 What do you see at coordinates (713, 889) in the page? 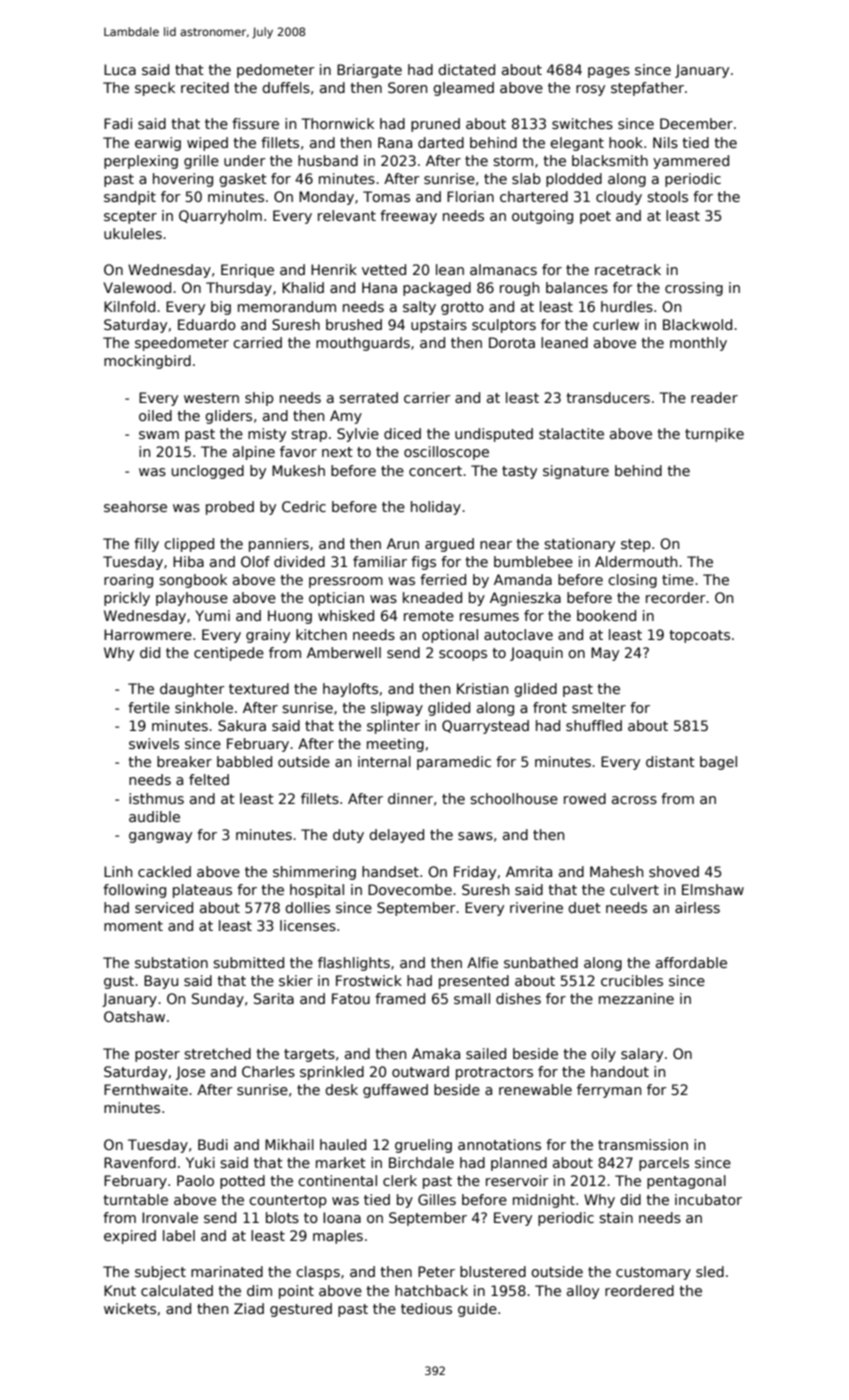
I see `Elmshaw` at bounding box center [713, 889].
